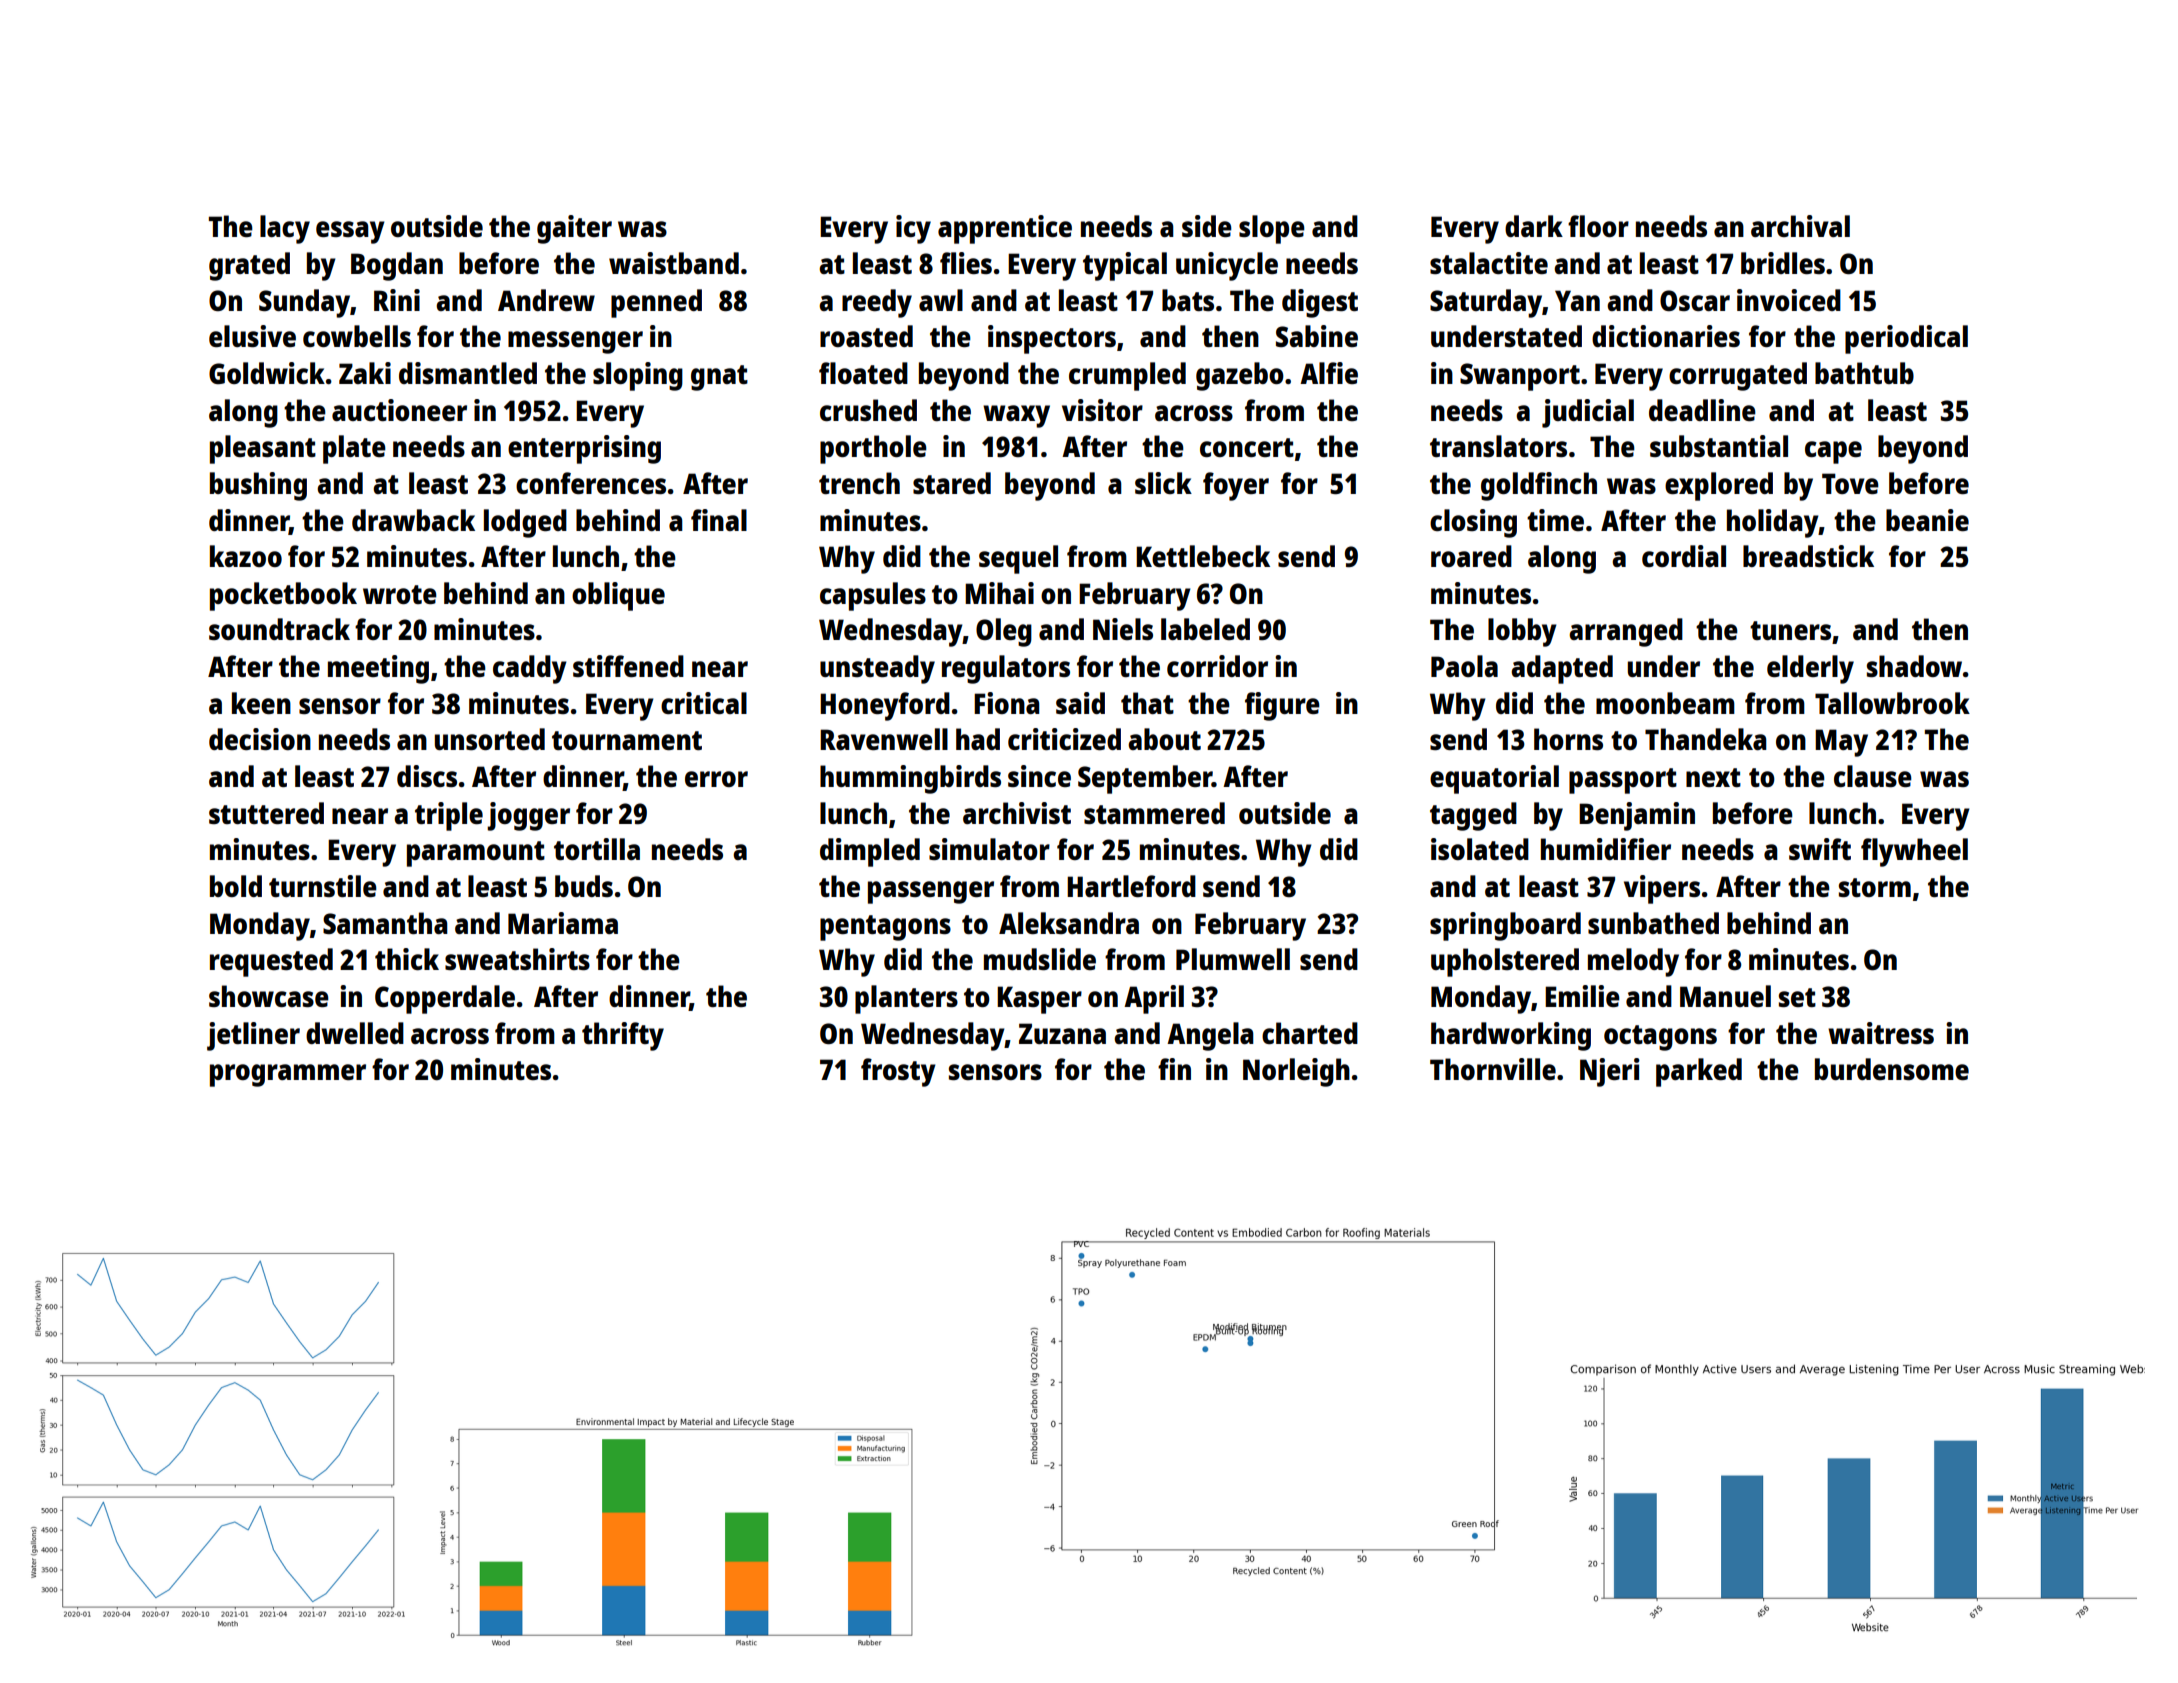 The height and width of the screenshot is (1683, 2178). What do you see at coordinates (877, 669) in the screenshot?
I see `unsteady` at bounding box center [877, 669].
